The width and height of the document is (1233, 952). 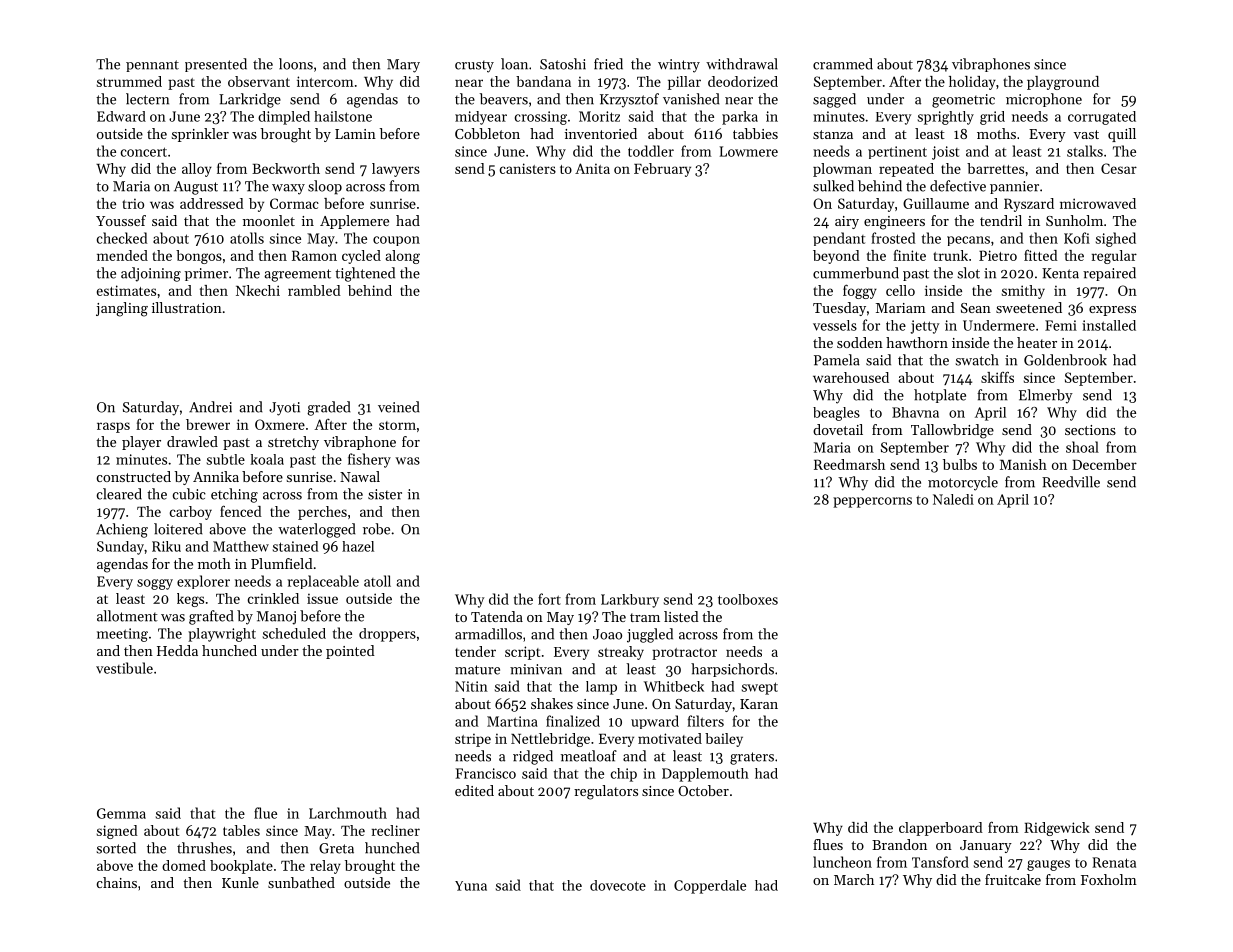 What do you see at coordinates (350, 652) in the document?
I see `pointed` at bounding box center [350, 652].
